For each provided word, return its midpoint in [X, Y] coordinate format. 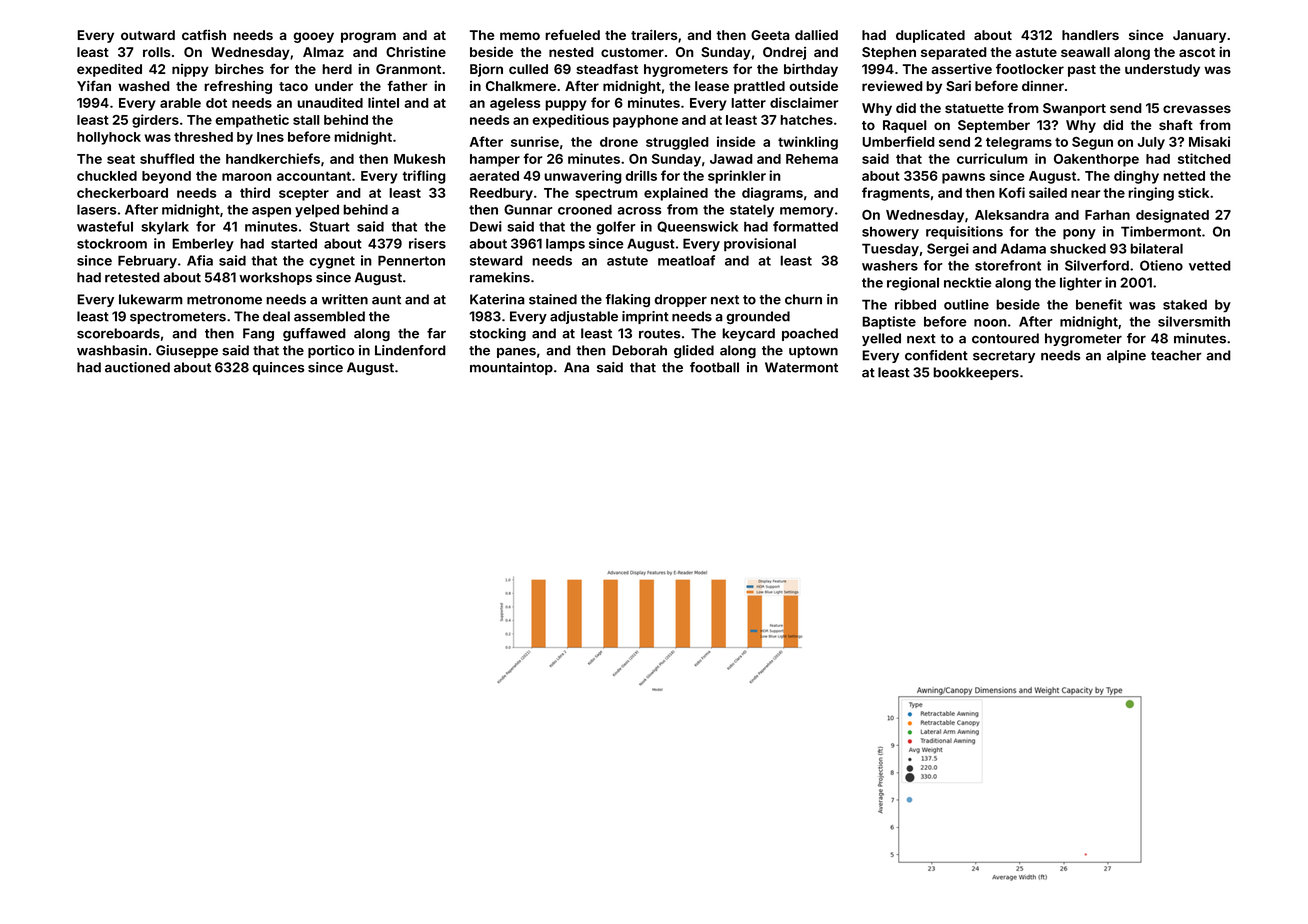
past [1082, 71]
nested [571, 52]
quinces [278, 368]
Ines [270, 137]
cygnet [332, 262]
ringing [1151, 194]
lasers [97, 209]
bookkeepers [976, 373]
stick [1193, 192]
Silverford [1097, 265]
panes [516, 353]
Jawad [731, 159]
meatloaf [686, 260]
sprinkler [737, 177]
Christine [416, 52]
